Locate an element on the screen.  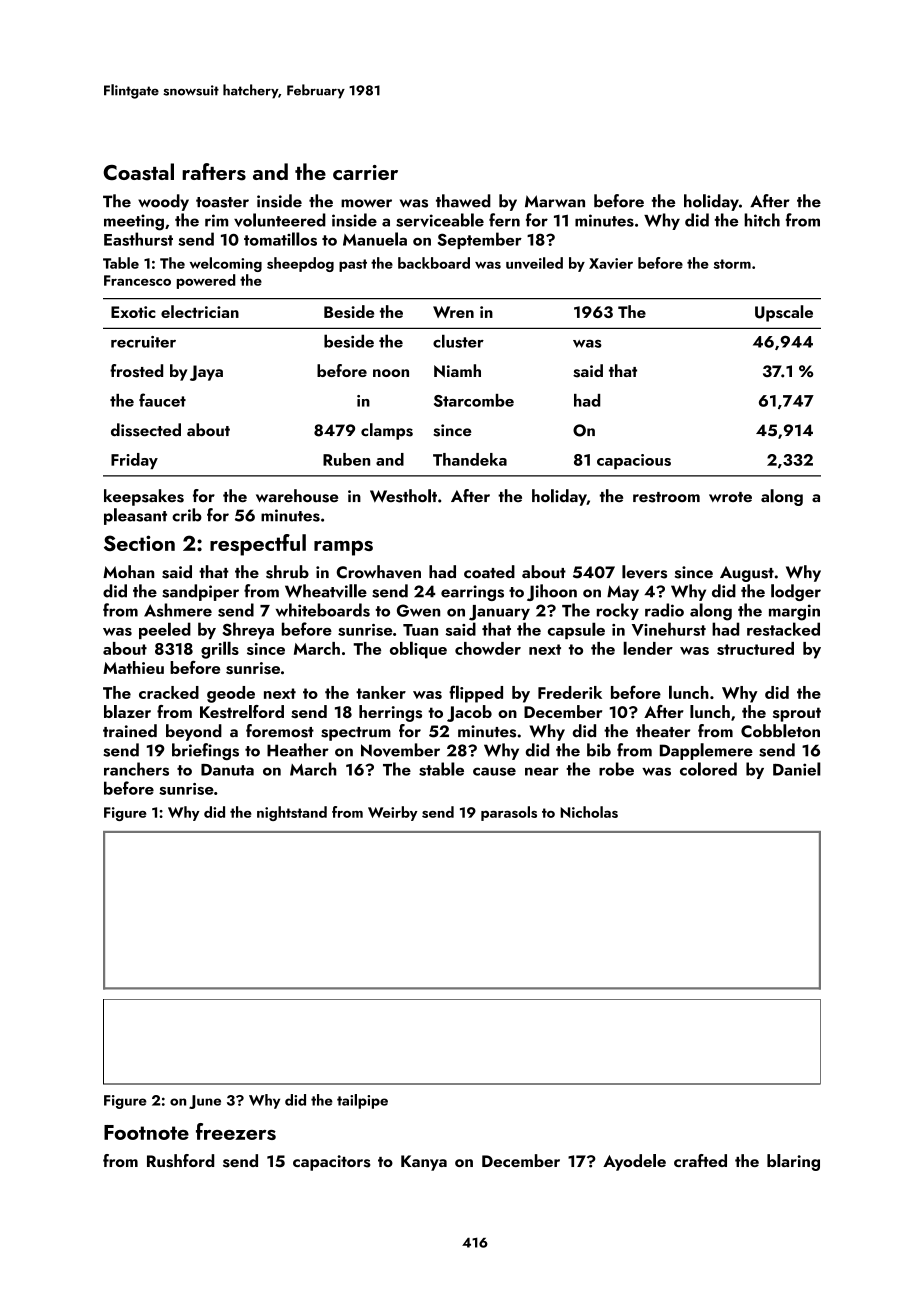
ranchers is located at coordinates (136, 769).
